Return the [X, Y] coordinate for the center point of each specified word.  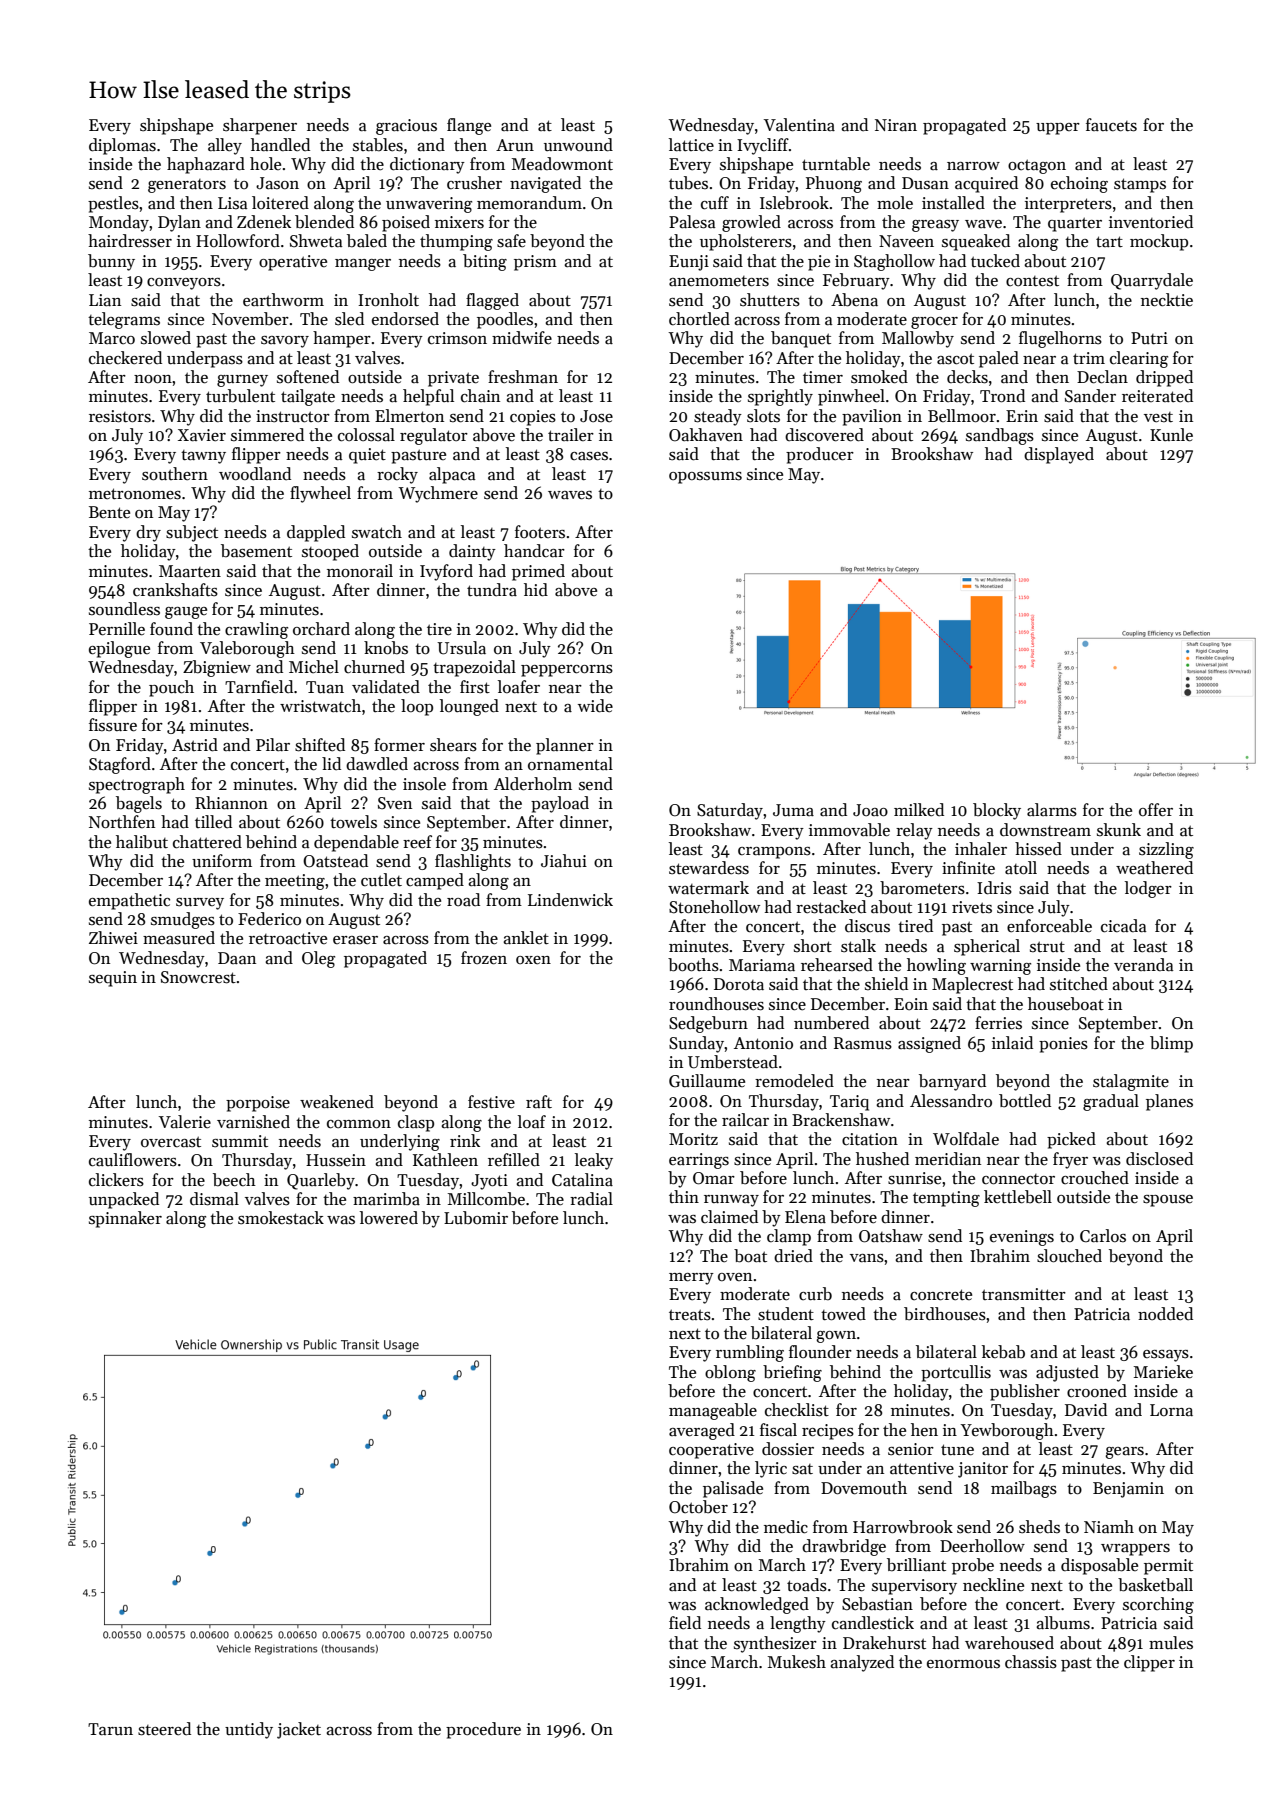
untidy [249, 1730]
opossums [705, 478]
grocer [934, 323]
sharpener [260, 126]
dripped [1164, 378]
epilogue [119, 649]
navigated [545, 184]
